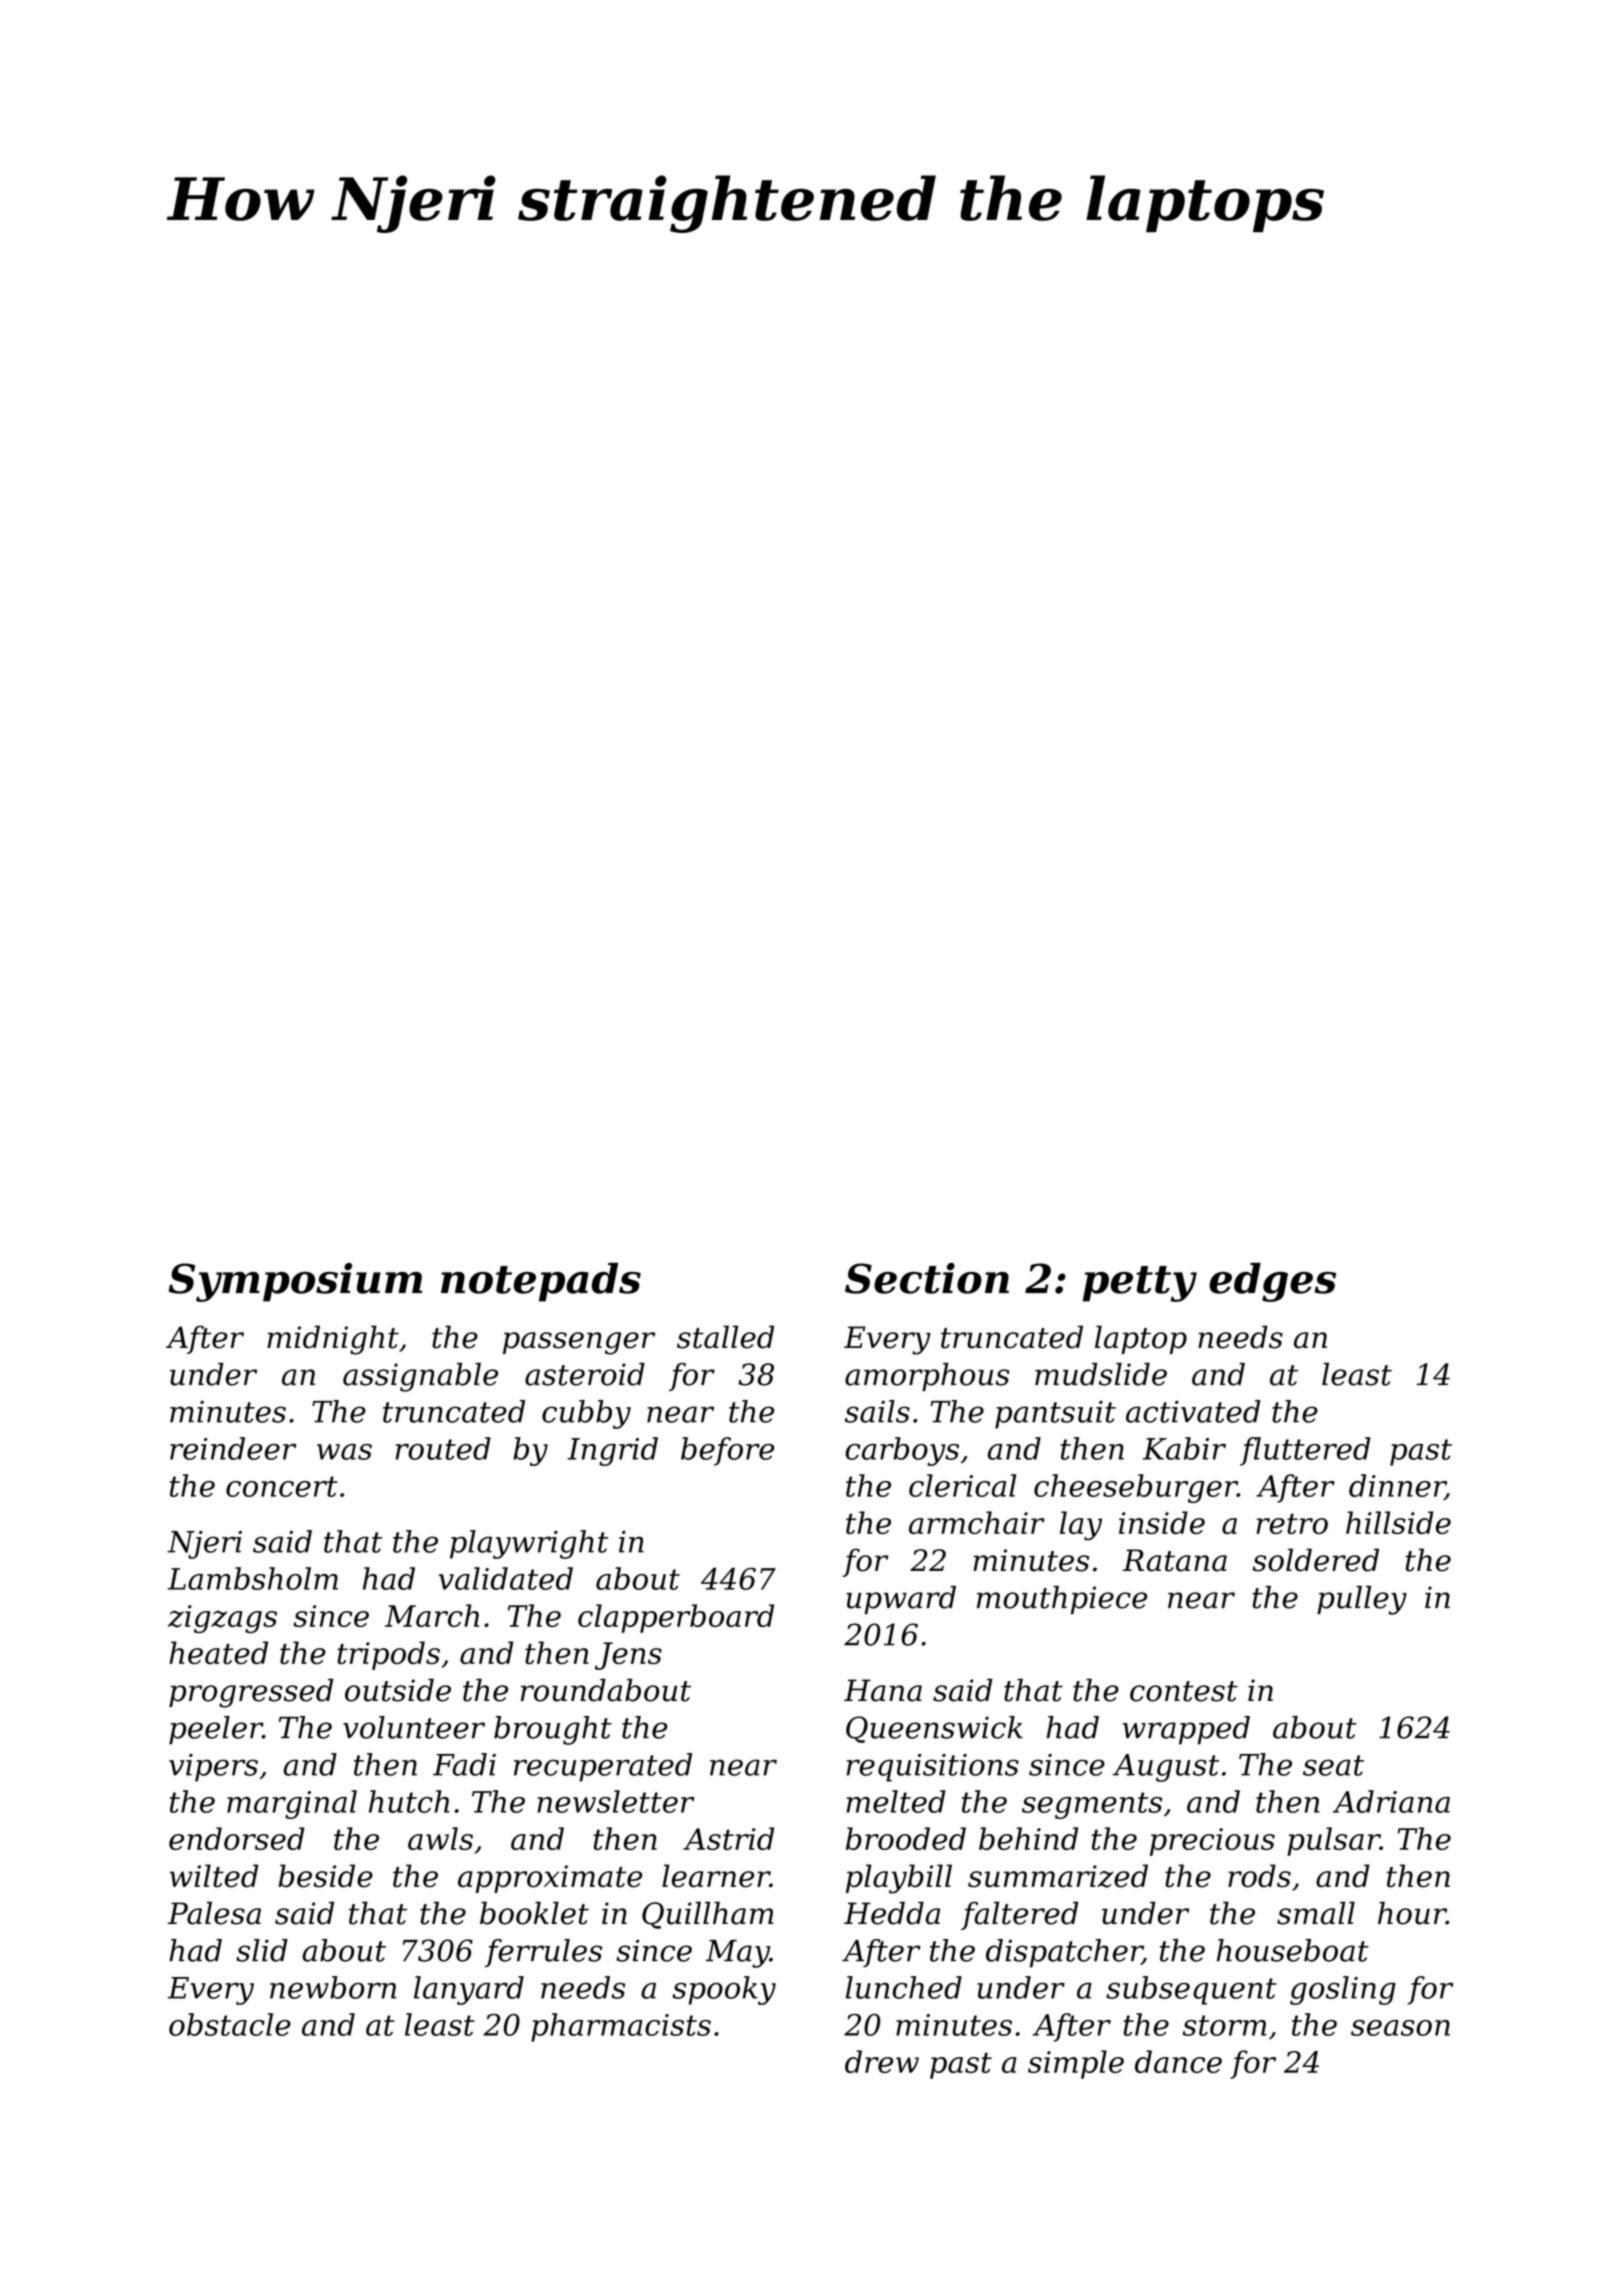 Image resolution: width=1620 pixels, height=2292 pixels. I want to click on carboys, so click(902, 1451).
